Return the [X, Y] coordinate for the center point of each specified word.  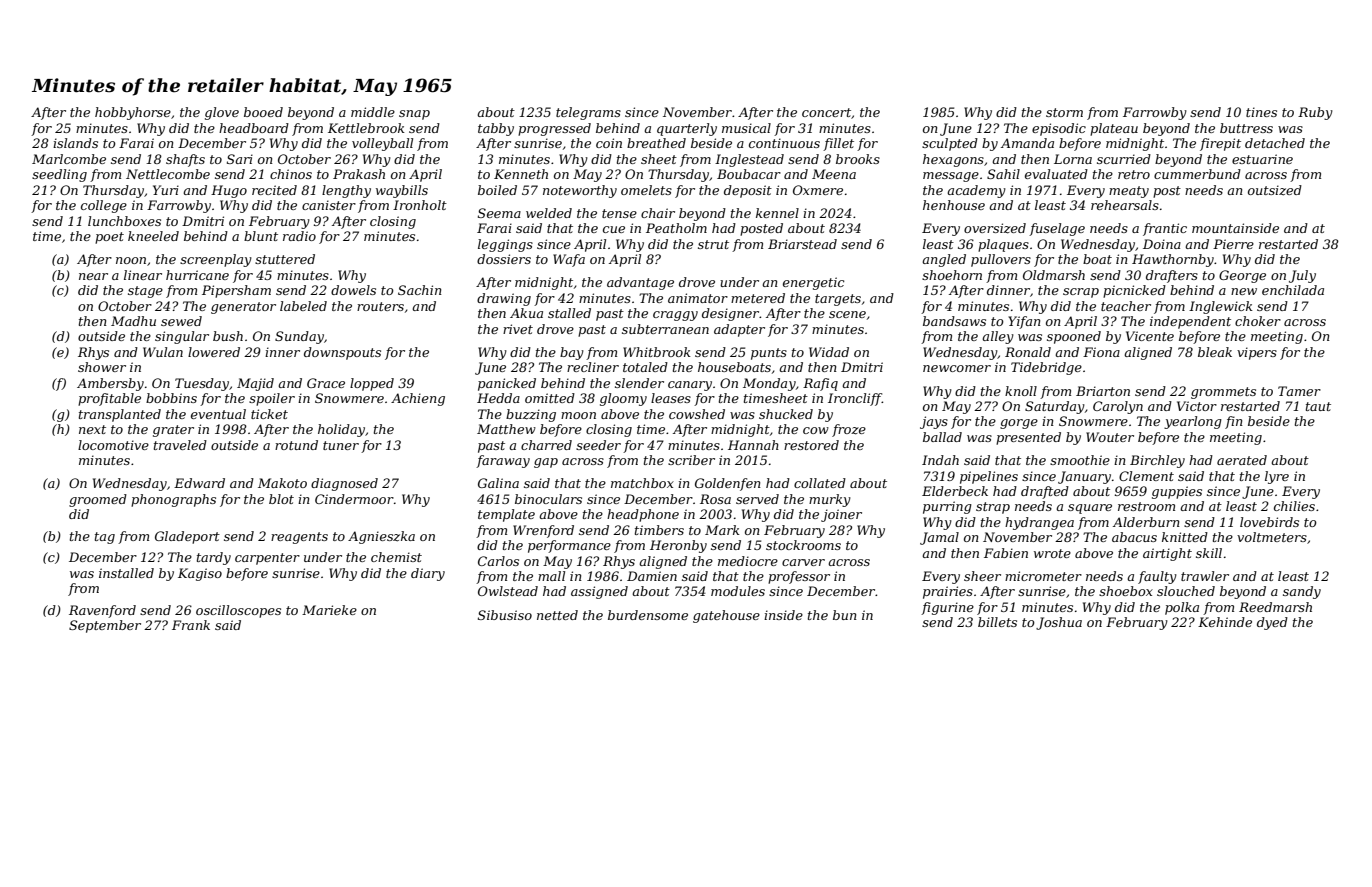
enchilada [1293, 290]
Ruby [1315, 113]
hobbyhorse [133, 113]
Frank [191, 625]
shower [102, 367]
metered [758, 298]
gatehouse [726, 616]
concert [826, 112]
